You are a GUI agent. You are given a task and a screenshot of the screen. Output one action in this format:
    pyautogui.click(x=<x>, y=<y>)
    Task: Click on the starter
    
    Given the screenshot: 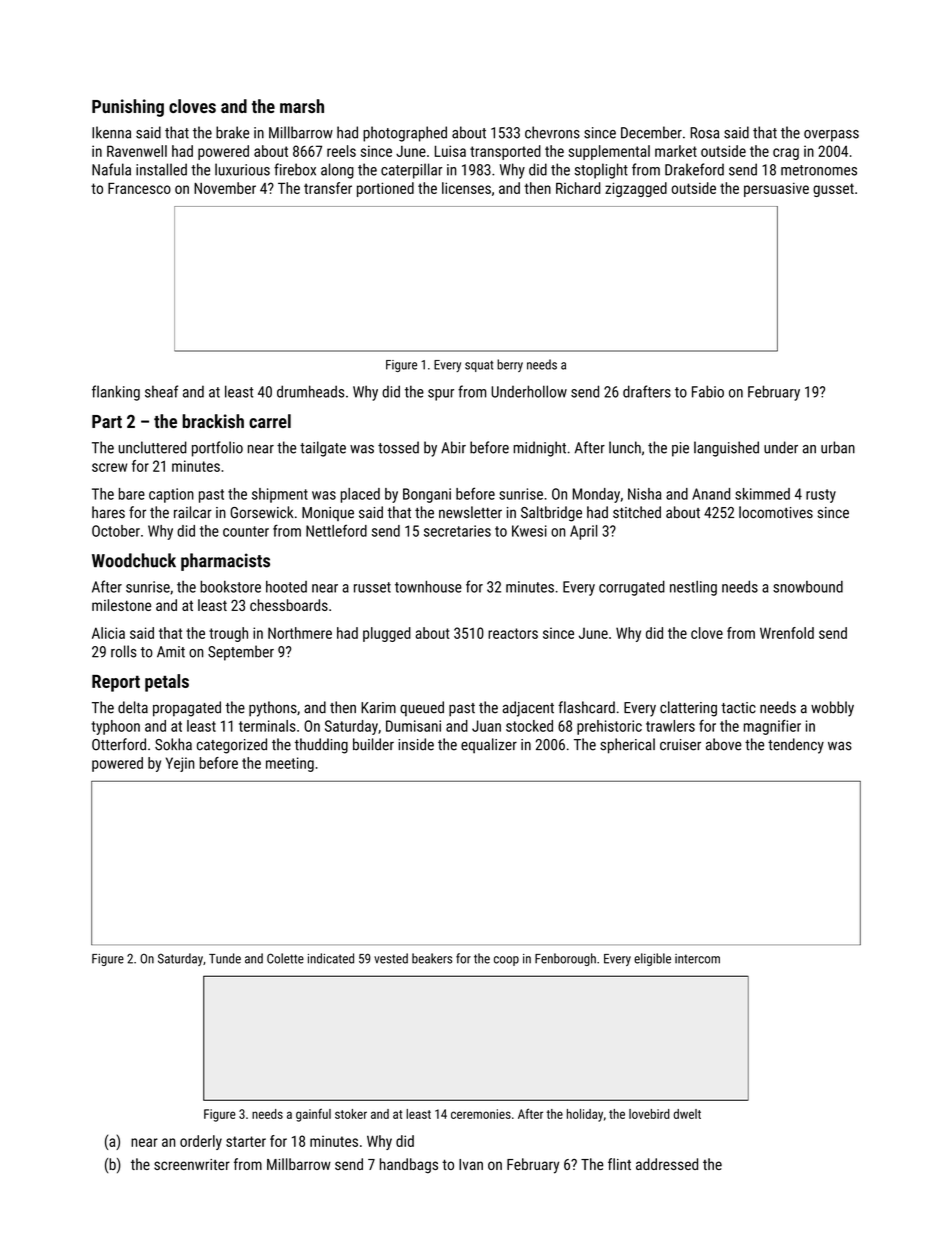 What is the action you would take?
    pyautogui.click(x=246, y=1141)
